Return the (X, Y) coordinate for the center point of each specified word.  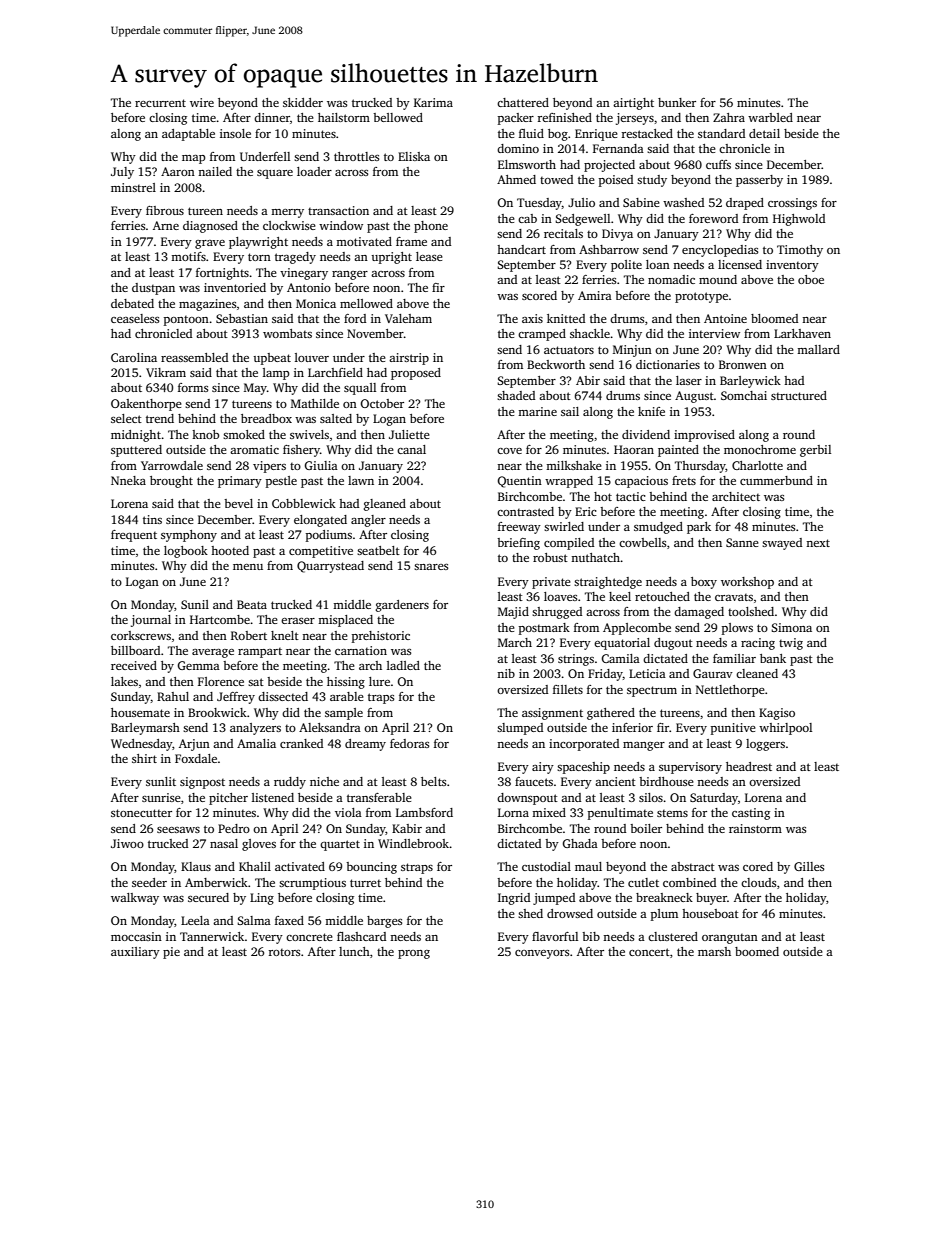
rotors (284, 952)
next (818, 543)
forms (193, 387)
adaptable (188, 135)
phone (431, 227)
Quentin (520, 482)
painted (678, 451)
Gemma (198, 665)
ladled (403, 665)
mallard (818, 349)
